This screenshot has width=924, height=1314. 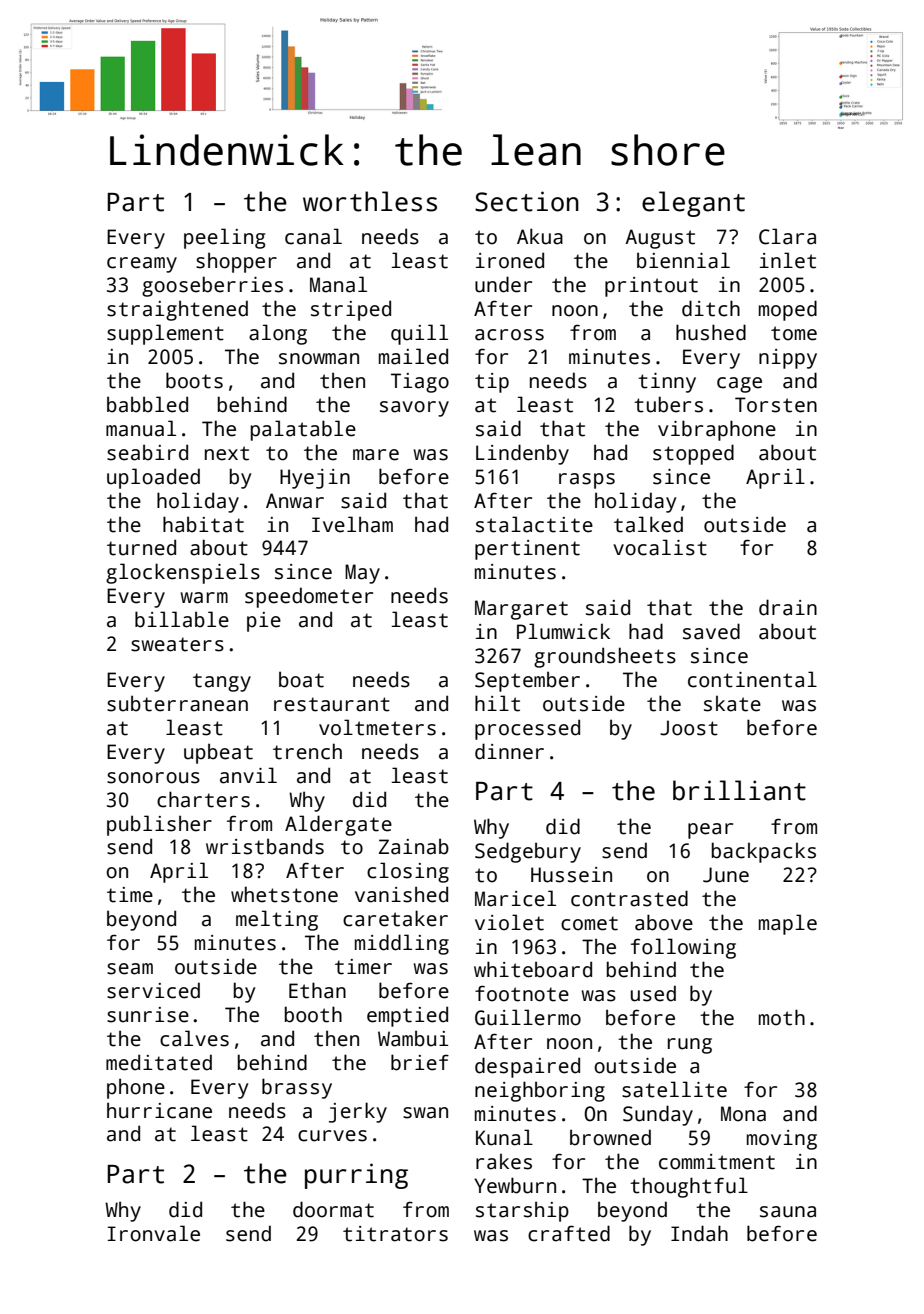 What do you see at coordinates (319, 359) in the screenshot?
I see `snowman` at bounding box center [319, 359].
